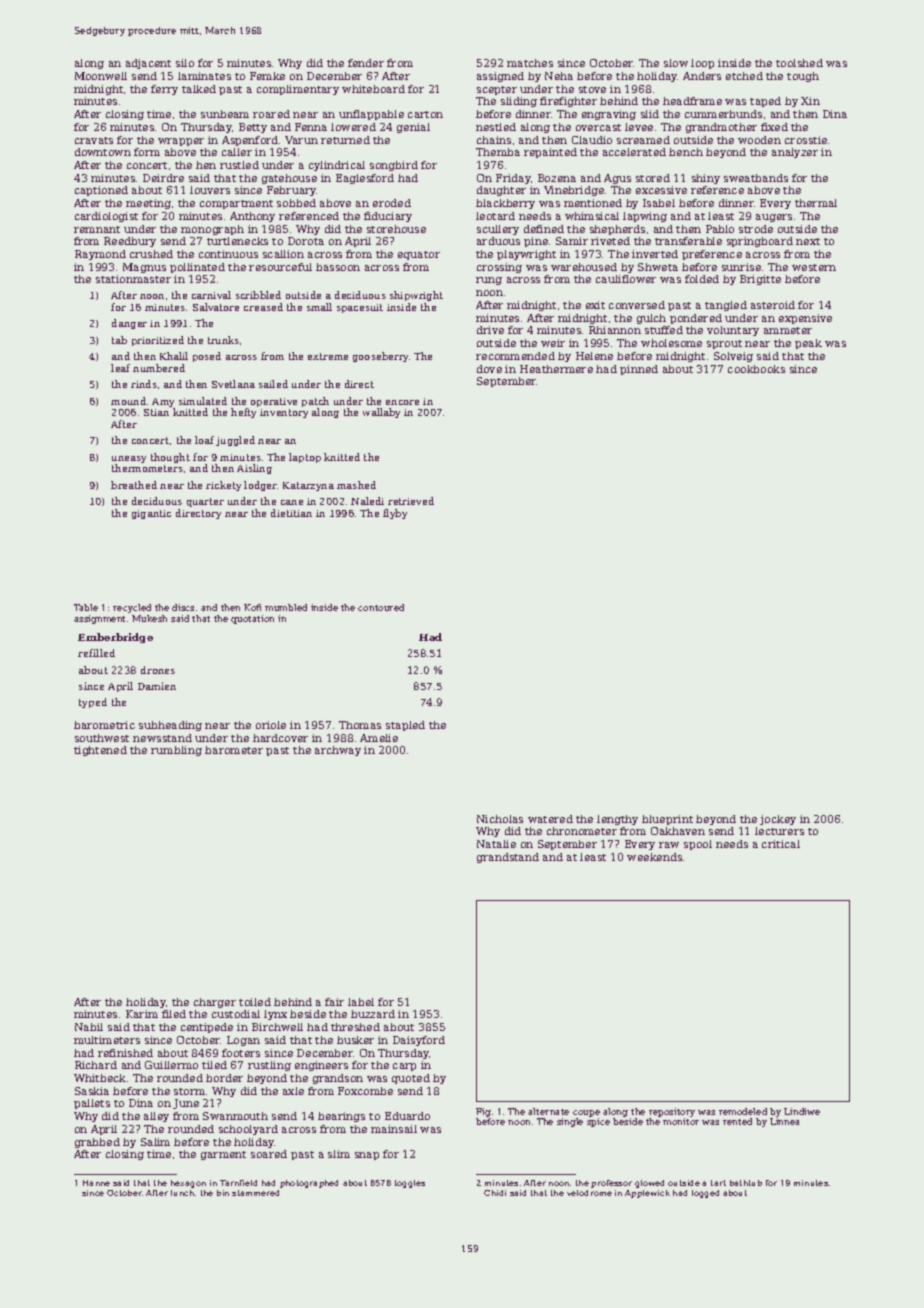 Image resolution: width=924 pixels, height=1308 pixels. I want to click on schoolyard, so click(248, 1130).
